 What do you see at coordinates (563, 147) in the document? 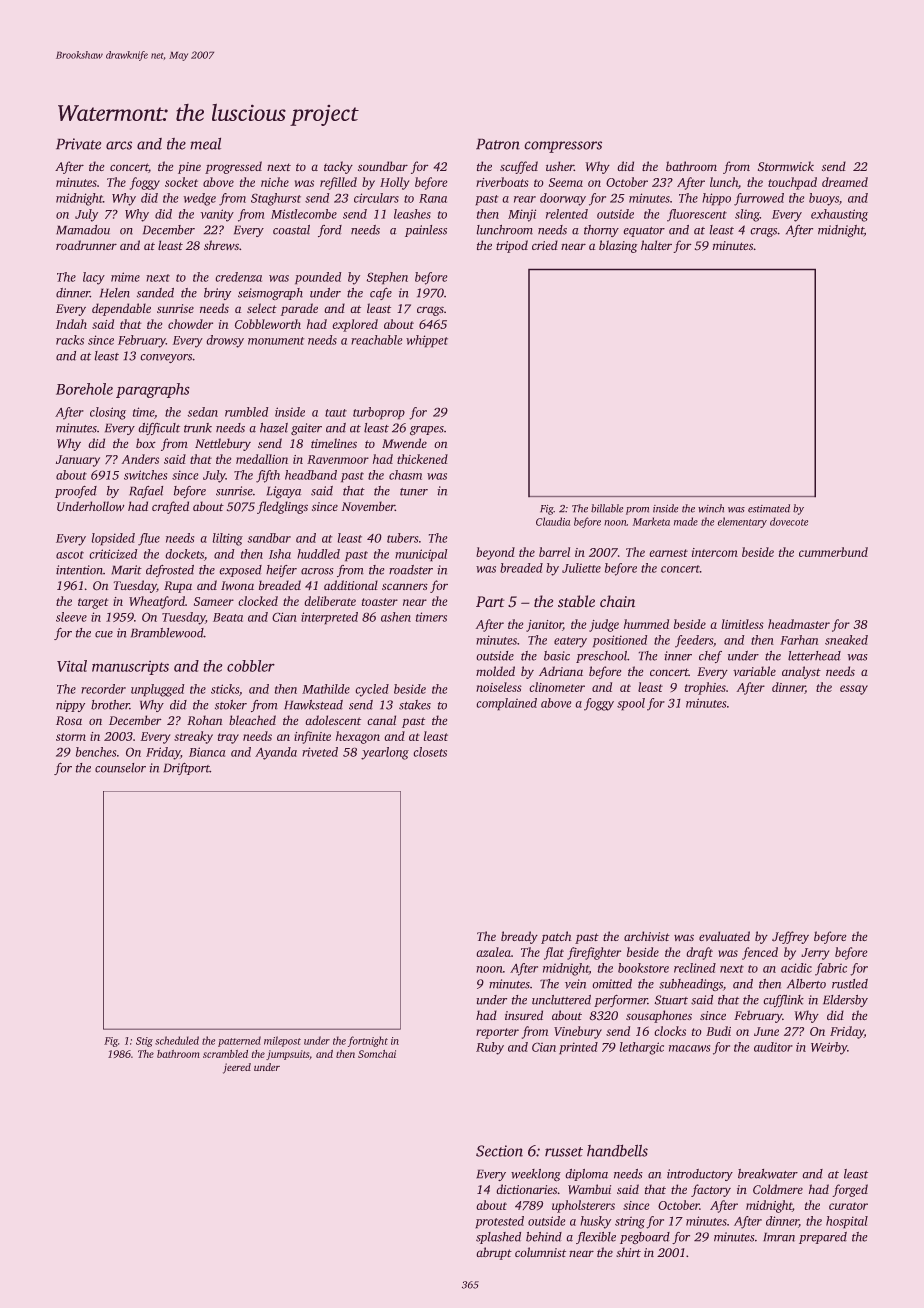
I see `compressors` at bounding box center [563, 147].
